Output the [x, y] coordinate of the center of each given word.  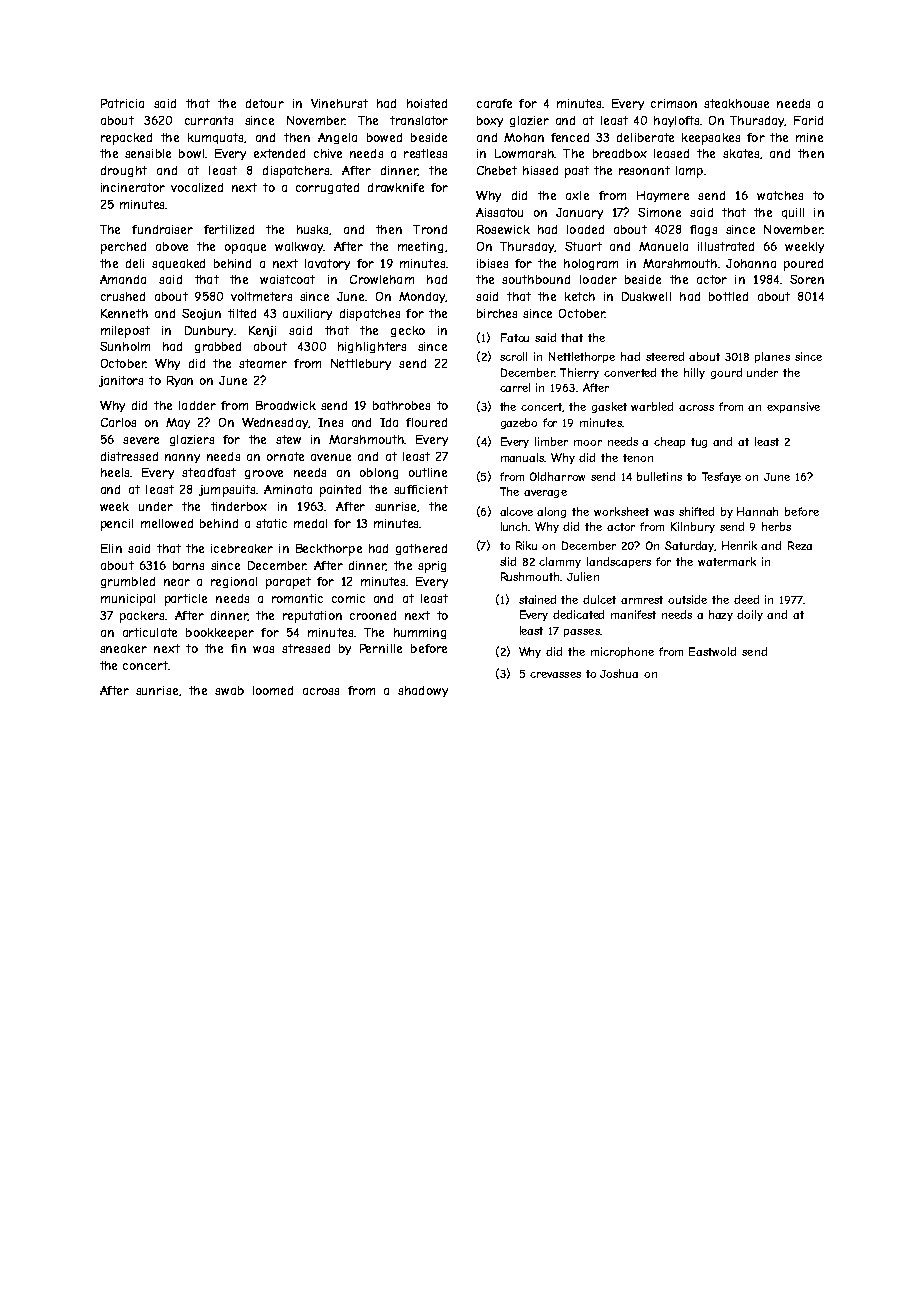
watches [780, 195]
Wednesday [275, 423]
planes [772, 357]
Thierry [579, 373]
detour [265, 103]
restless [425, 153]
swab [229, 690]
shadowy [423, 691]
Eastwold [712, 651]
